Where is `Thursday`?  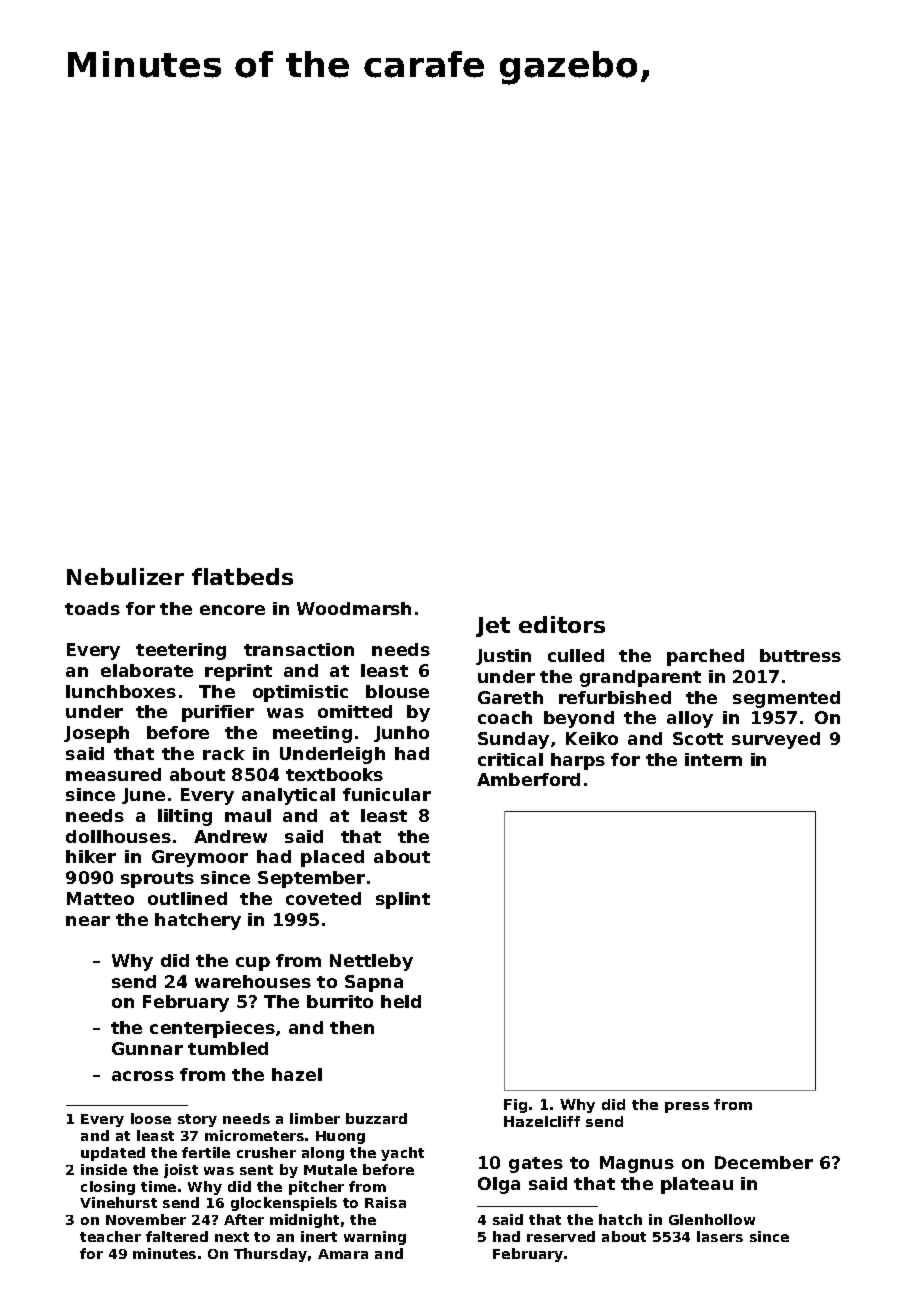
Thursday is located at coordinates (270, 1255).
